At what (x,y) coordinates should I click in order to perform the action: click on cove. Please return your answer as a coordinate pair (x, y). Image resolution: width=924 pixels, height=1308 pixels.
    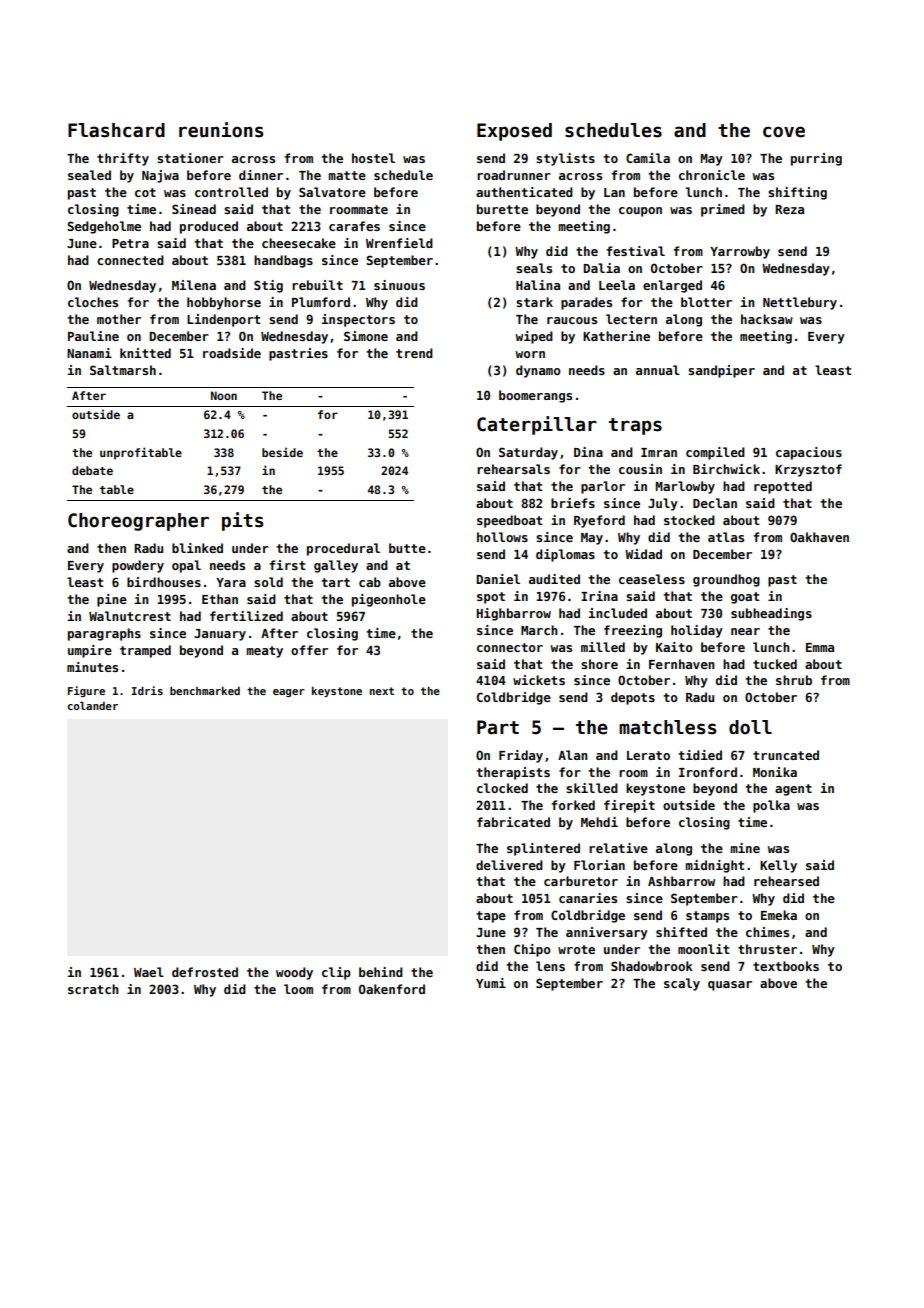
    Looking at the image, I should click on (784, 132).
